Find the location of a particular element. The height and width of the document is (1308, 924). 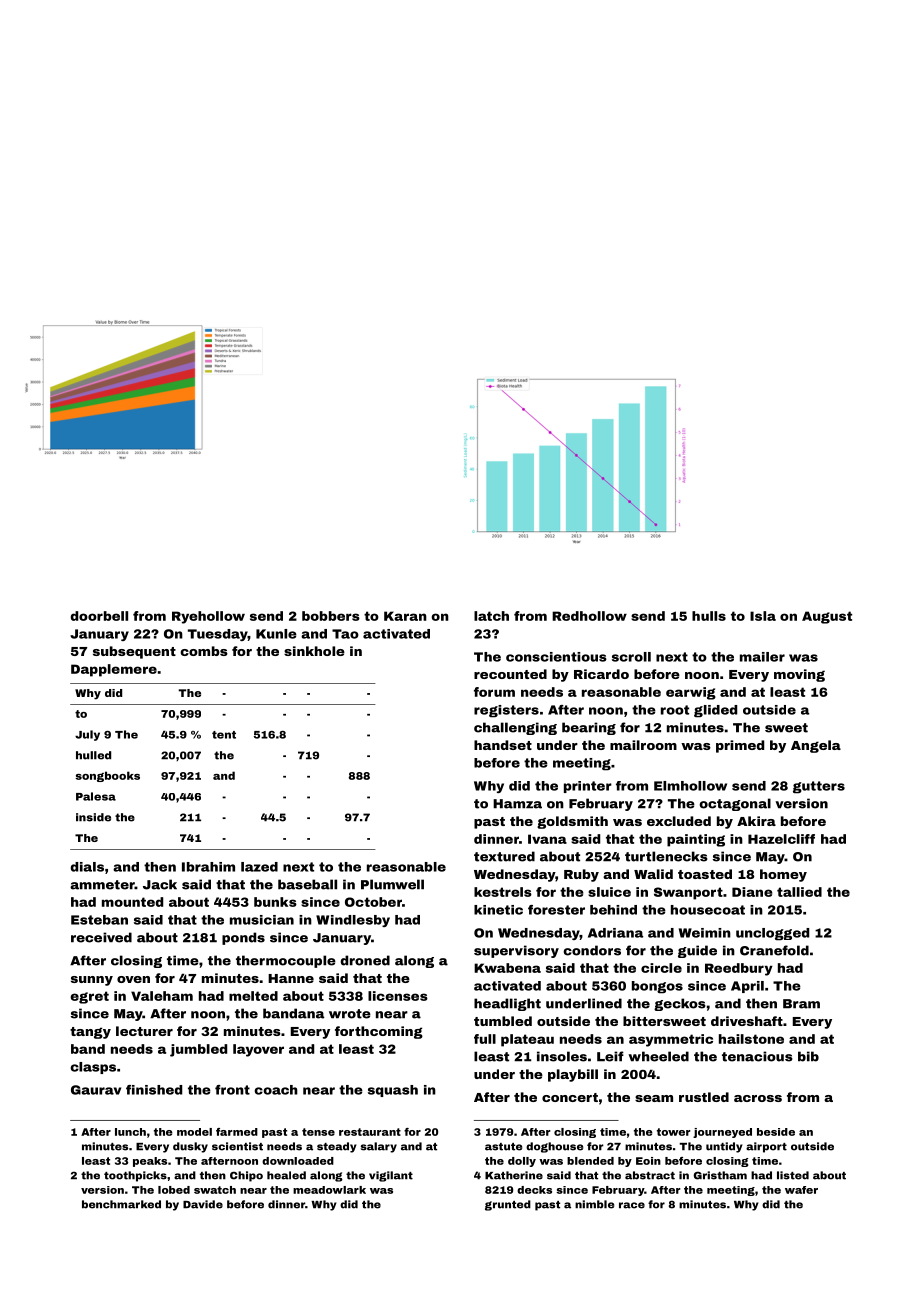

Isla is located at coordinates (763, 616).
